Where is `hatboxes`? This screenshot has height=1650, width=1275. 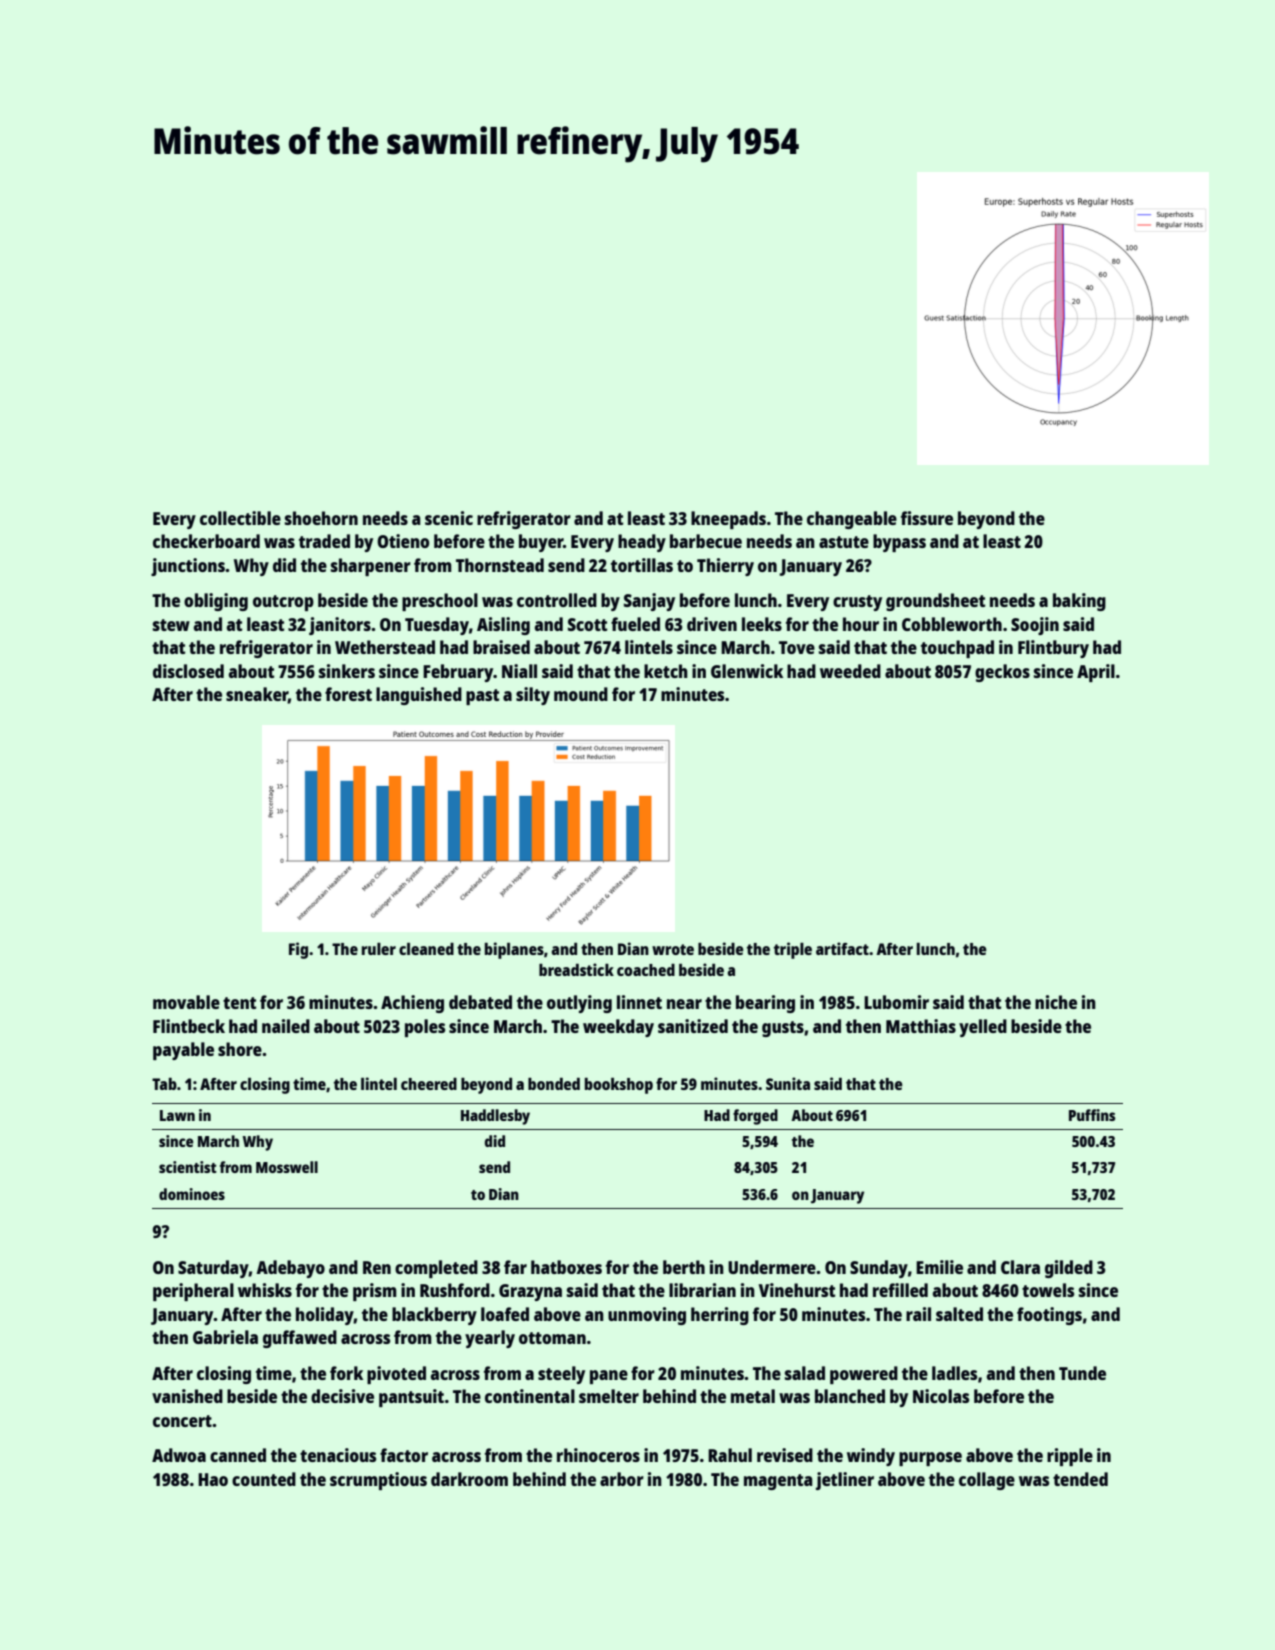 hatboxes is located at coordinates (566, 1267).
